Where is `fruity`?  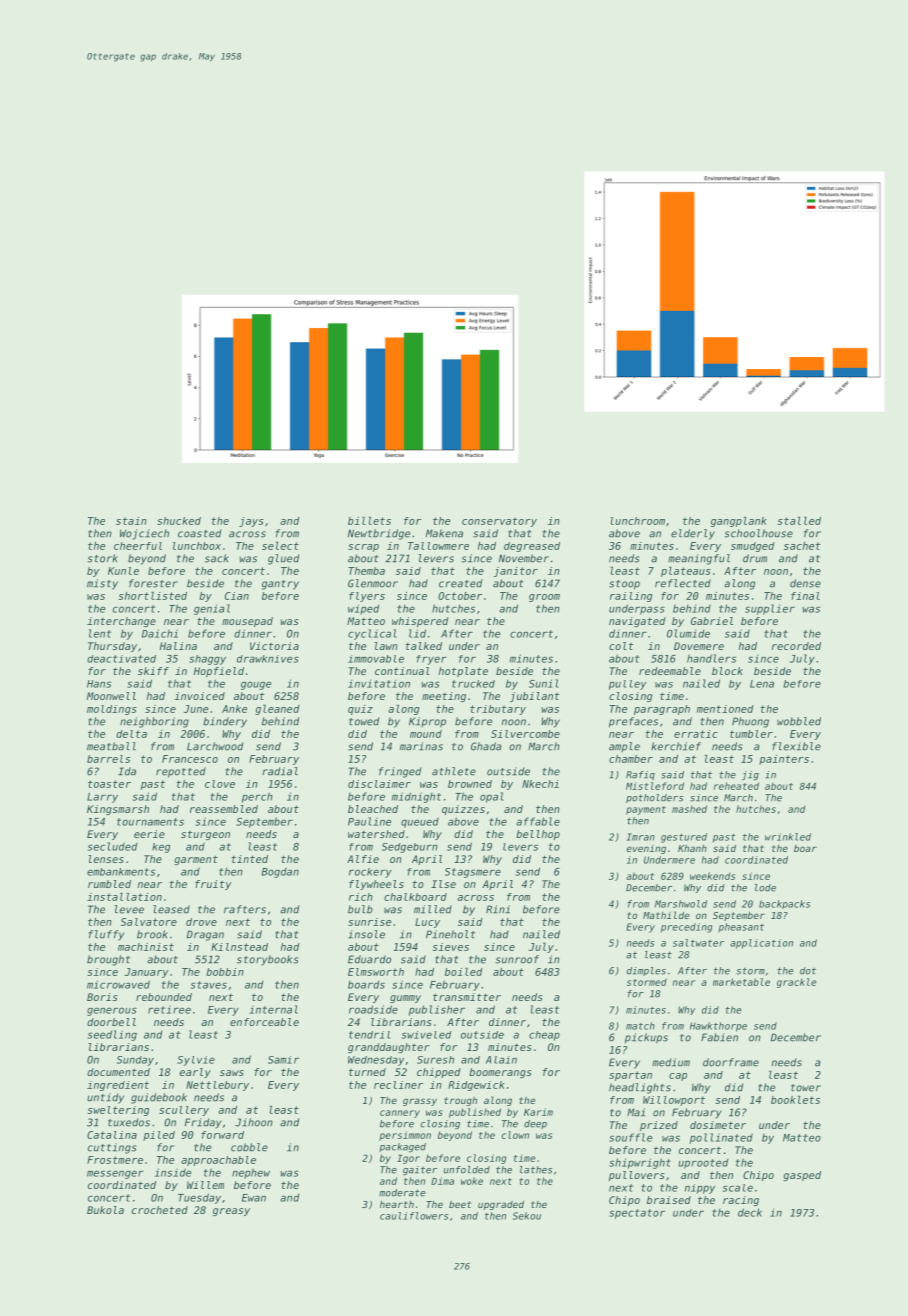 fruity is located at coordinates (213, 885).
